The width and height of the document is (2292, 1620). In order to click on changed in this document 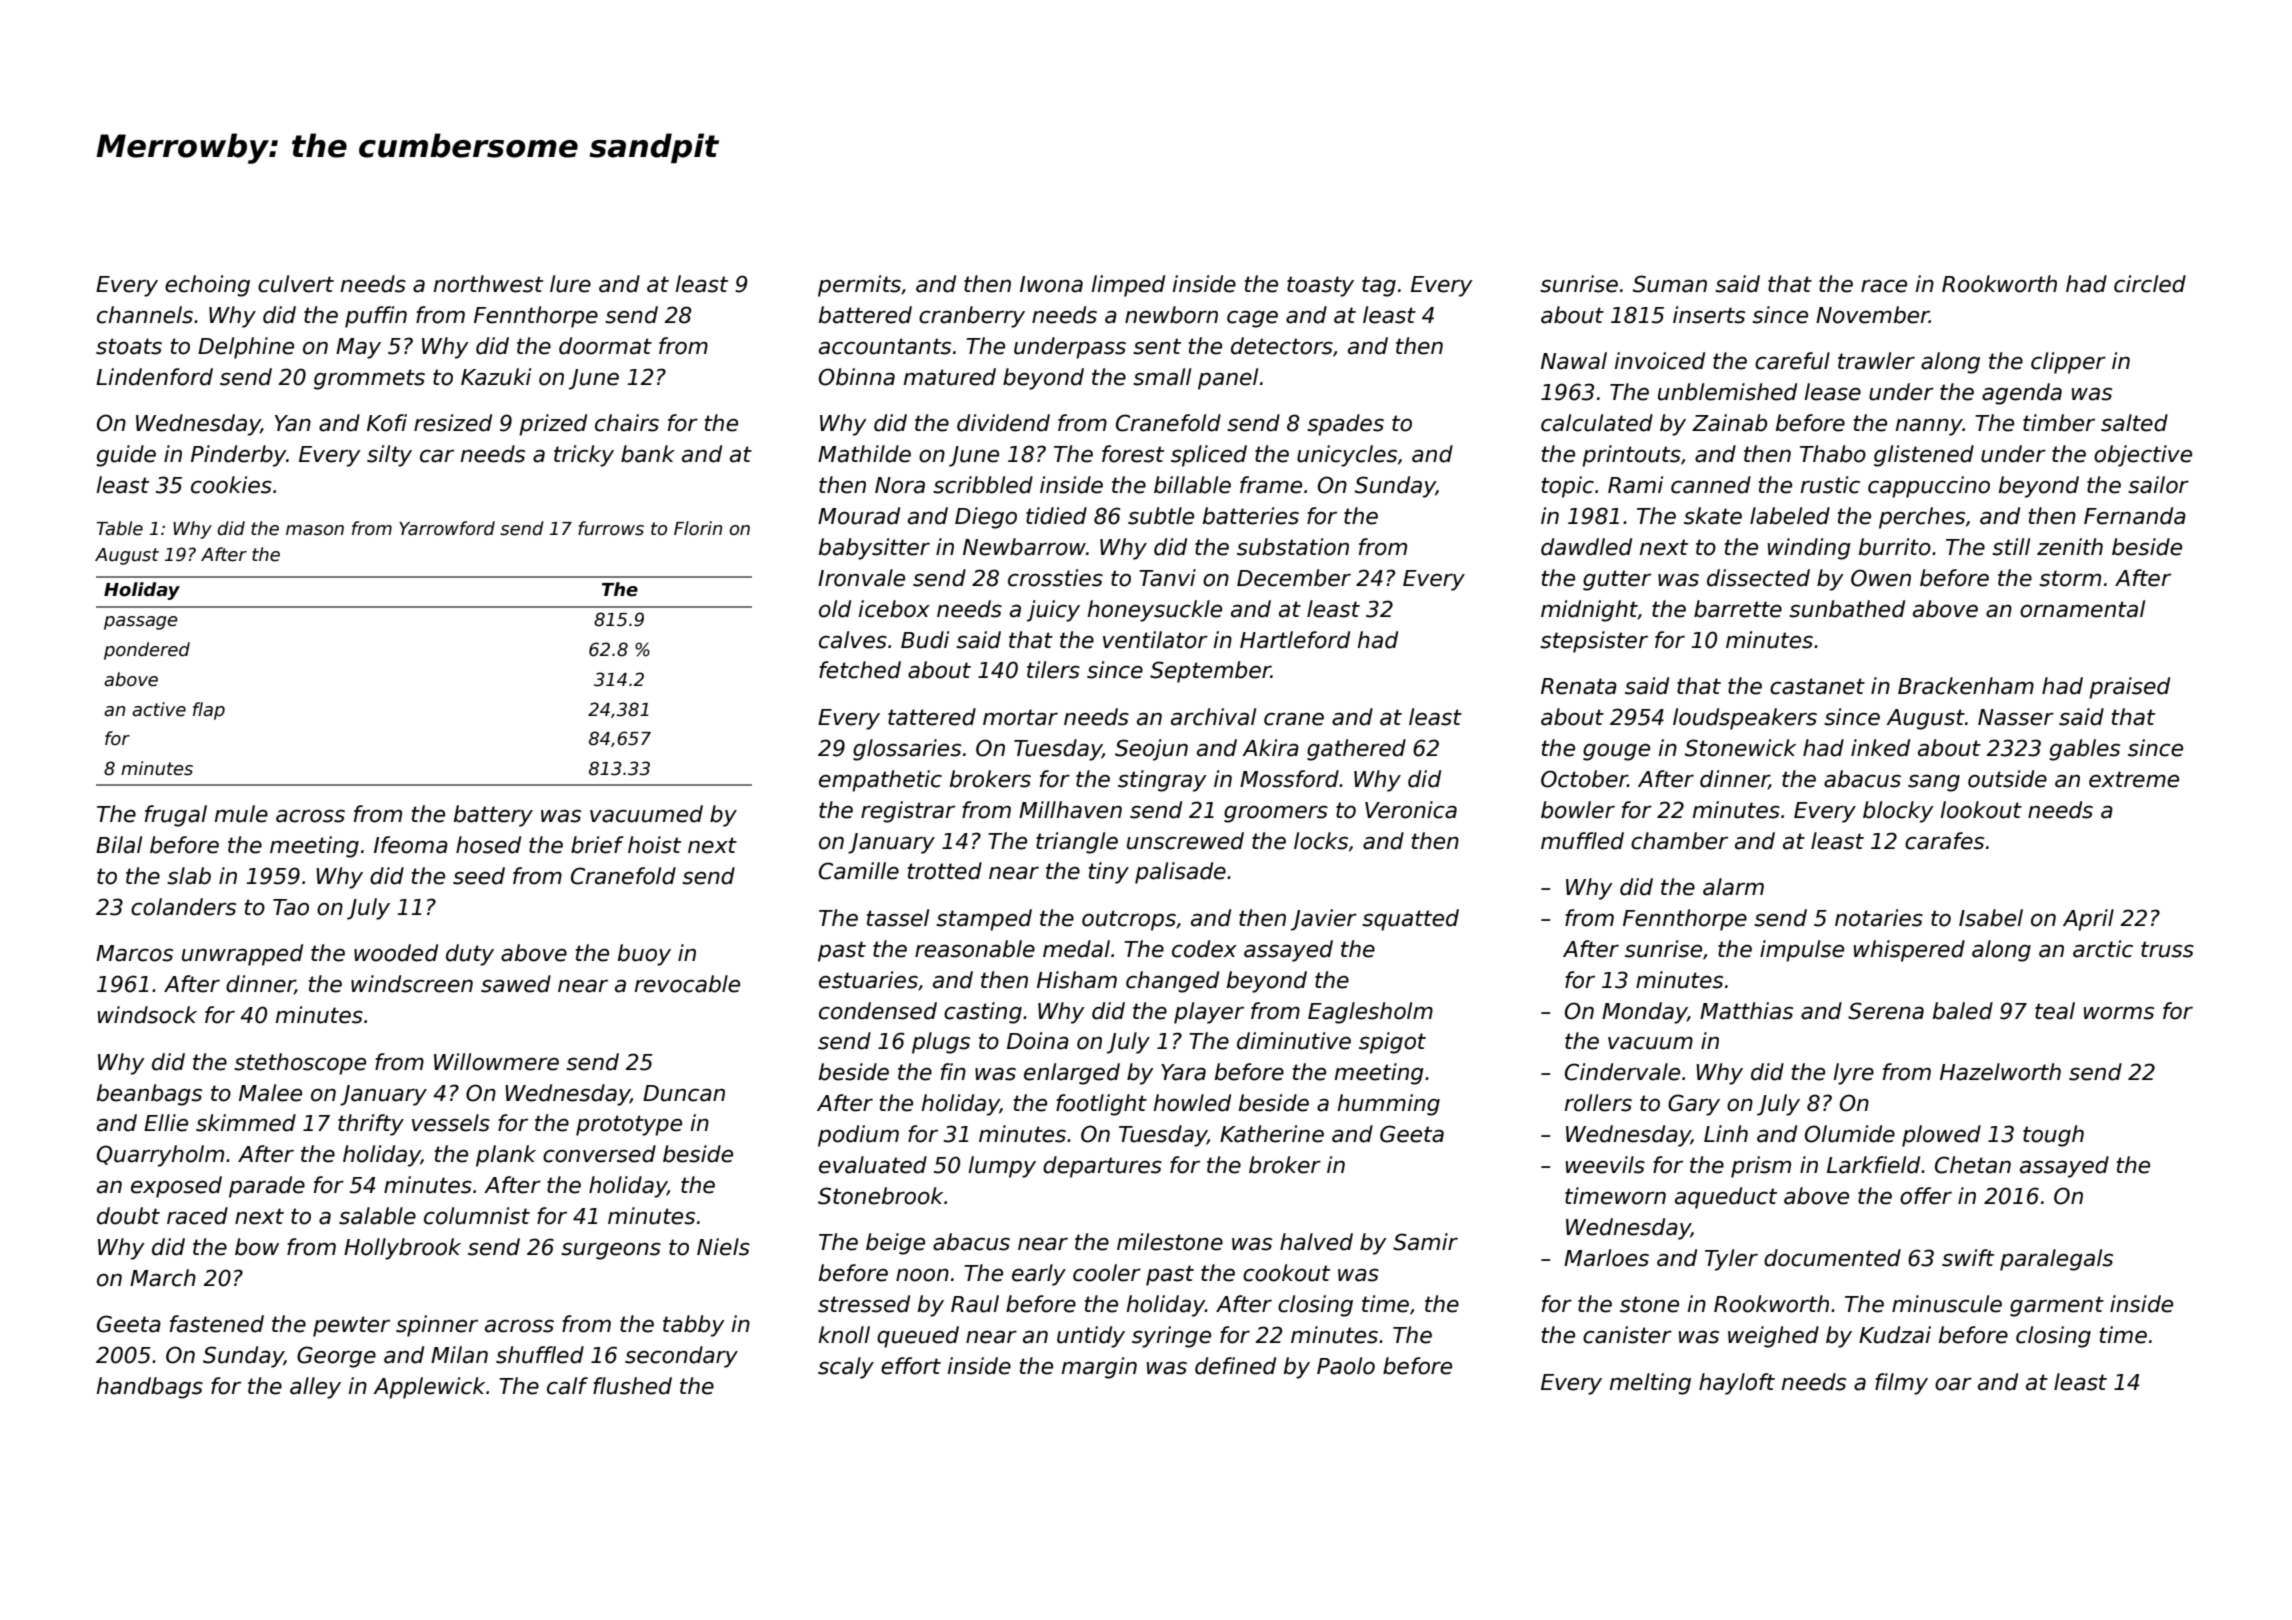, I will do `click(1172, 982)`.
